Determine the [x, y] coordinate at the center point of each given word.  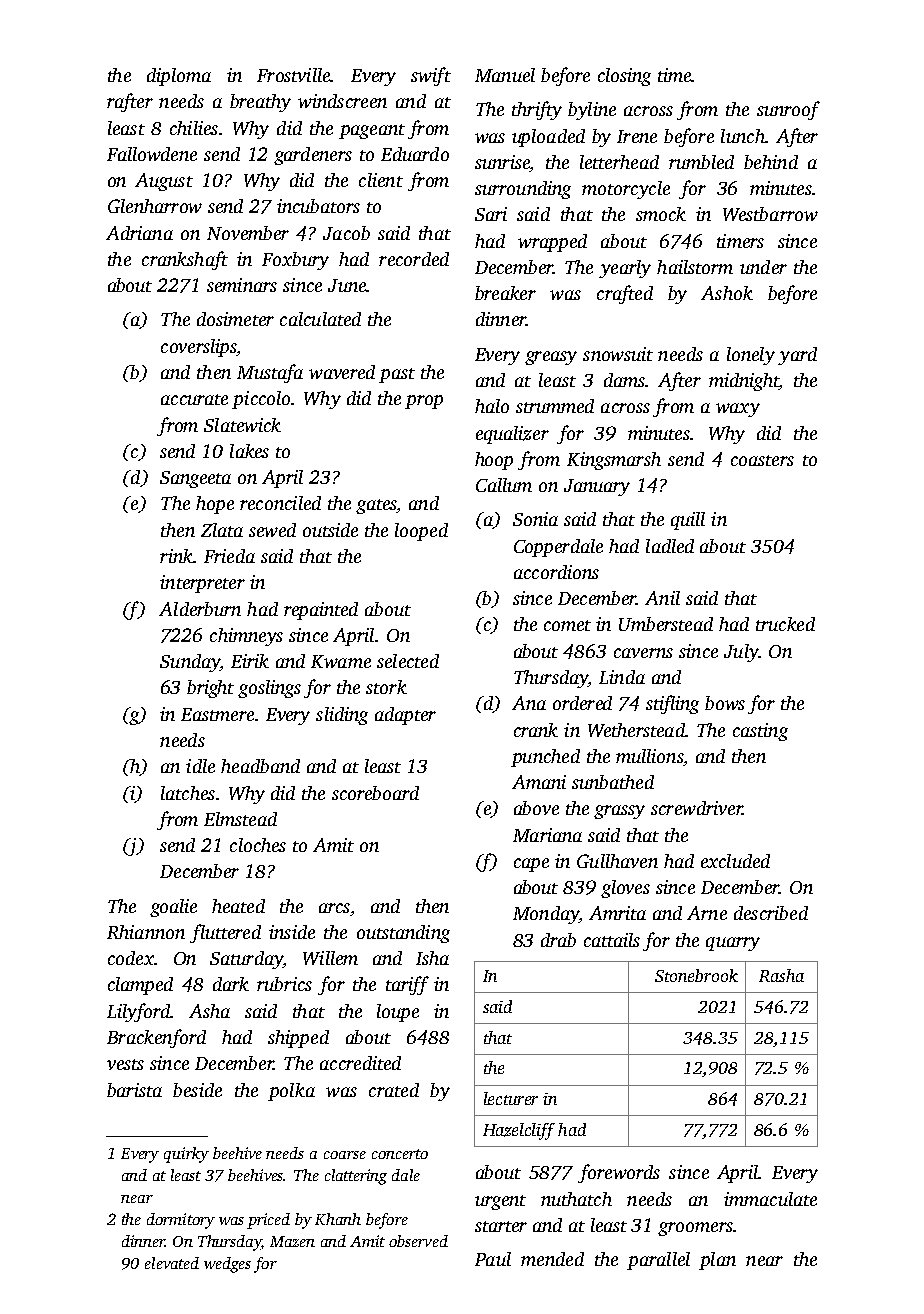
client [381, 180]
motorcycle [626, 190]
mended [552, 1259]
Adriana [139, 233]
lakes [249, 451]
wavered [342, 372]
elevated [172, 1263]
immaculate [770, 1199]
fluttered [225, 933]
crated [394, 1090]
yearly [625, 269]
